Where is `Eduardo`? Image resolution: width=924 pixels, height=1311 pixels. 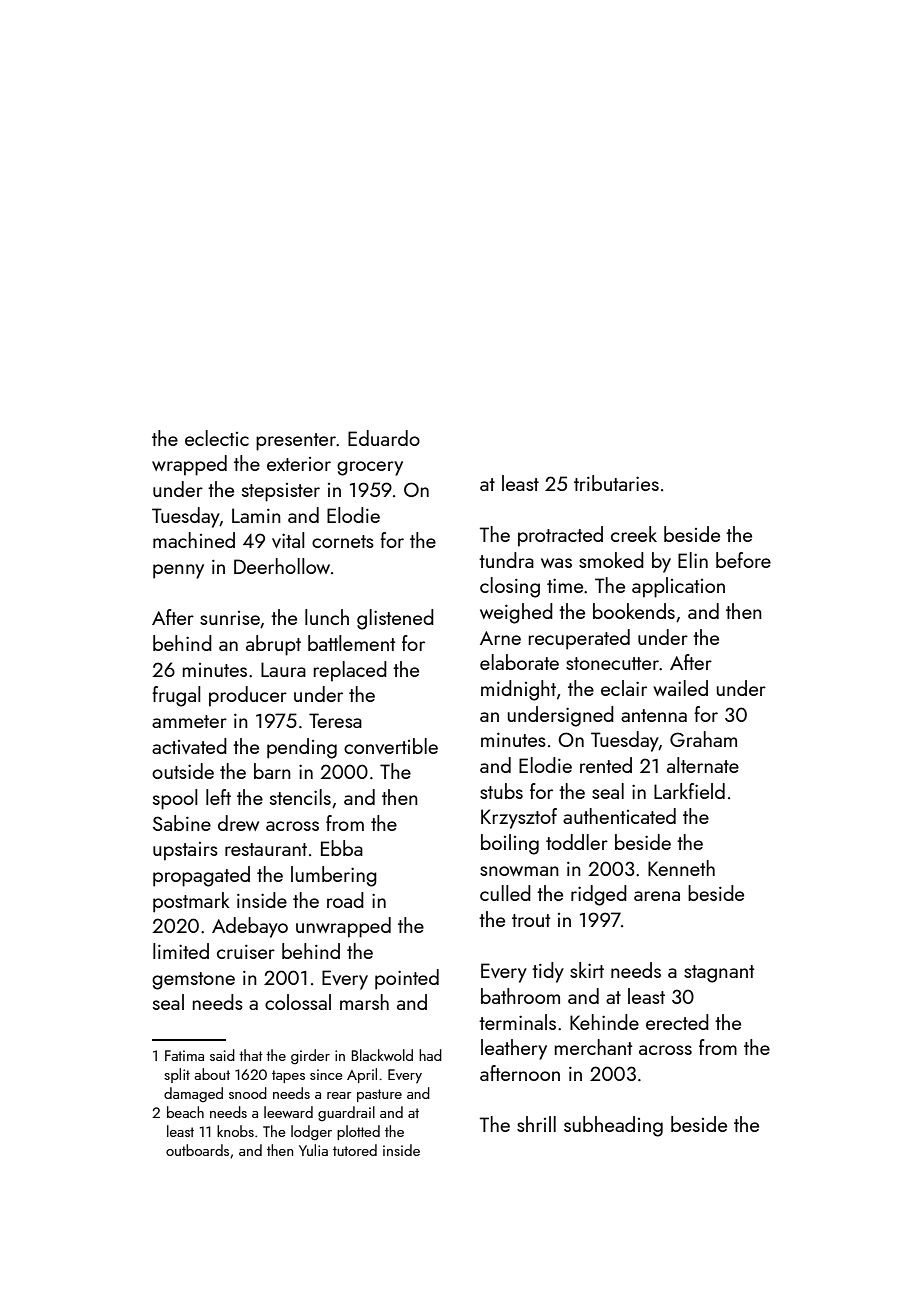 Eduardo is located at coordinates (384, 438).
